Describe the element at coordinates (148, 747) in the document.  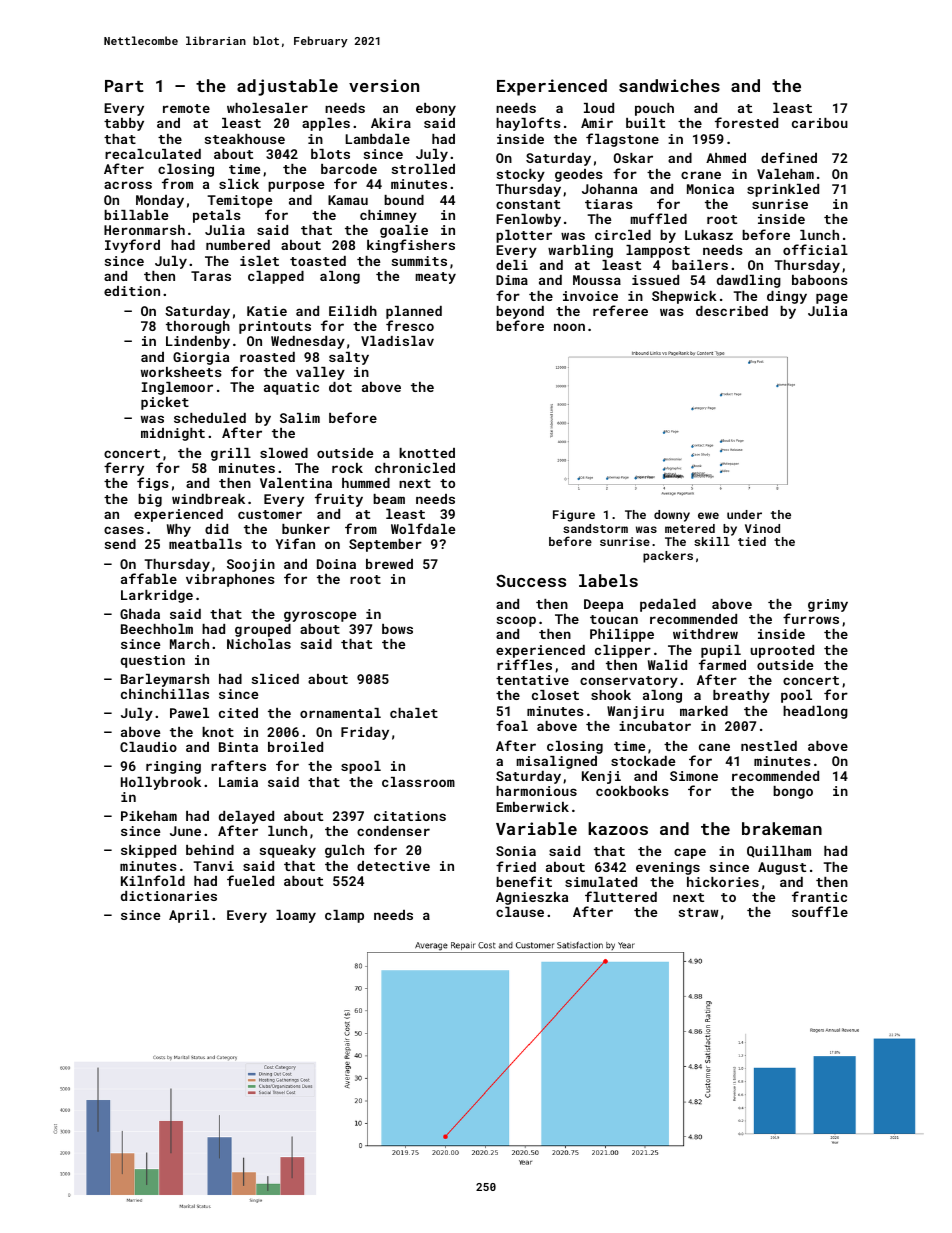
I see `Claudio` at that location.
